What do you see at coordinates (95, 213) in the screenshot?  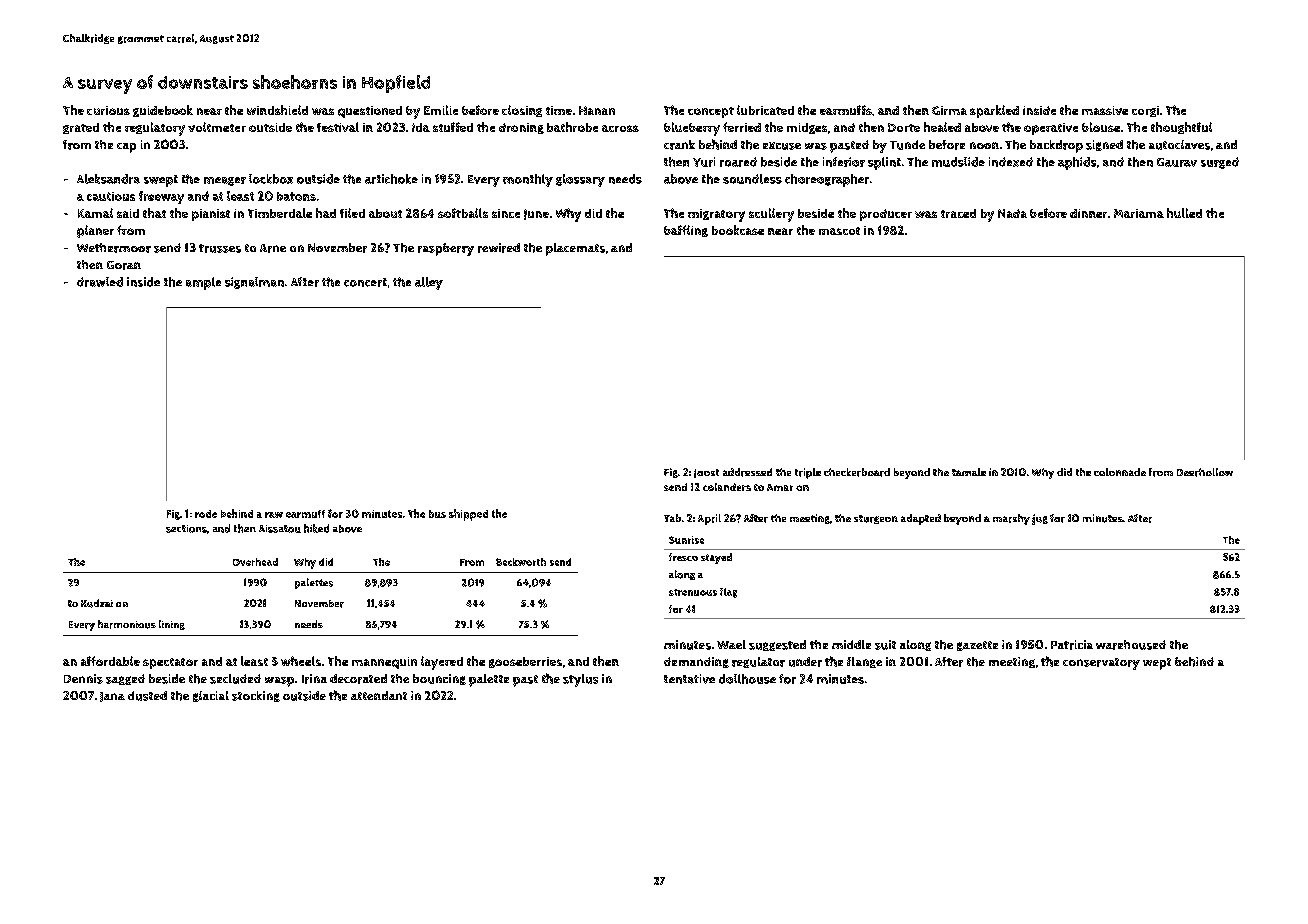 I see `Kamal` at bounding box center [95, 213].
